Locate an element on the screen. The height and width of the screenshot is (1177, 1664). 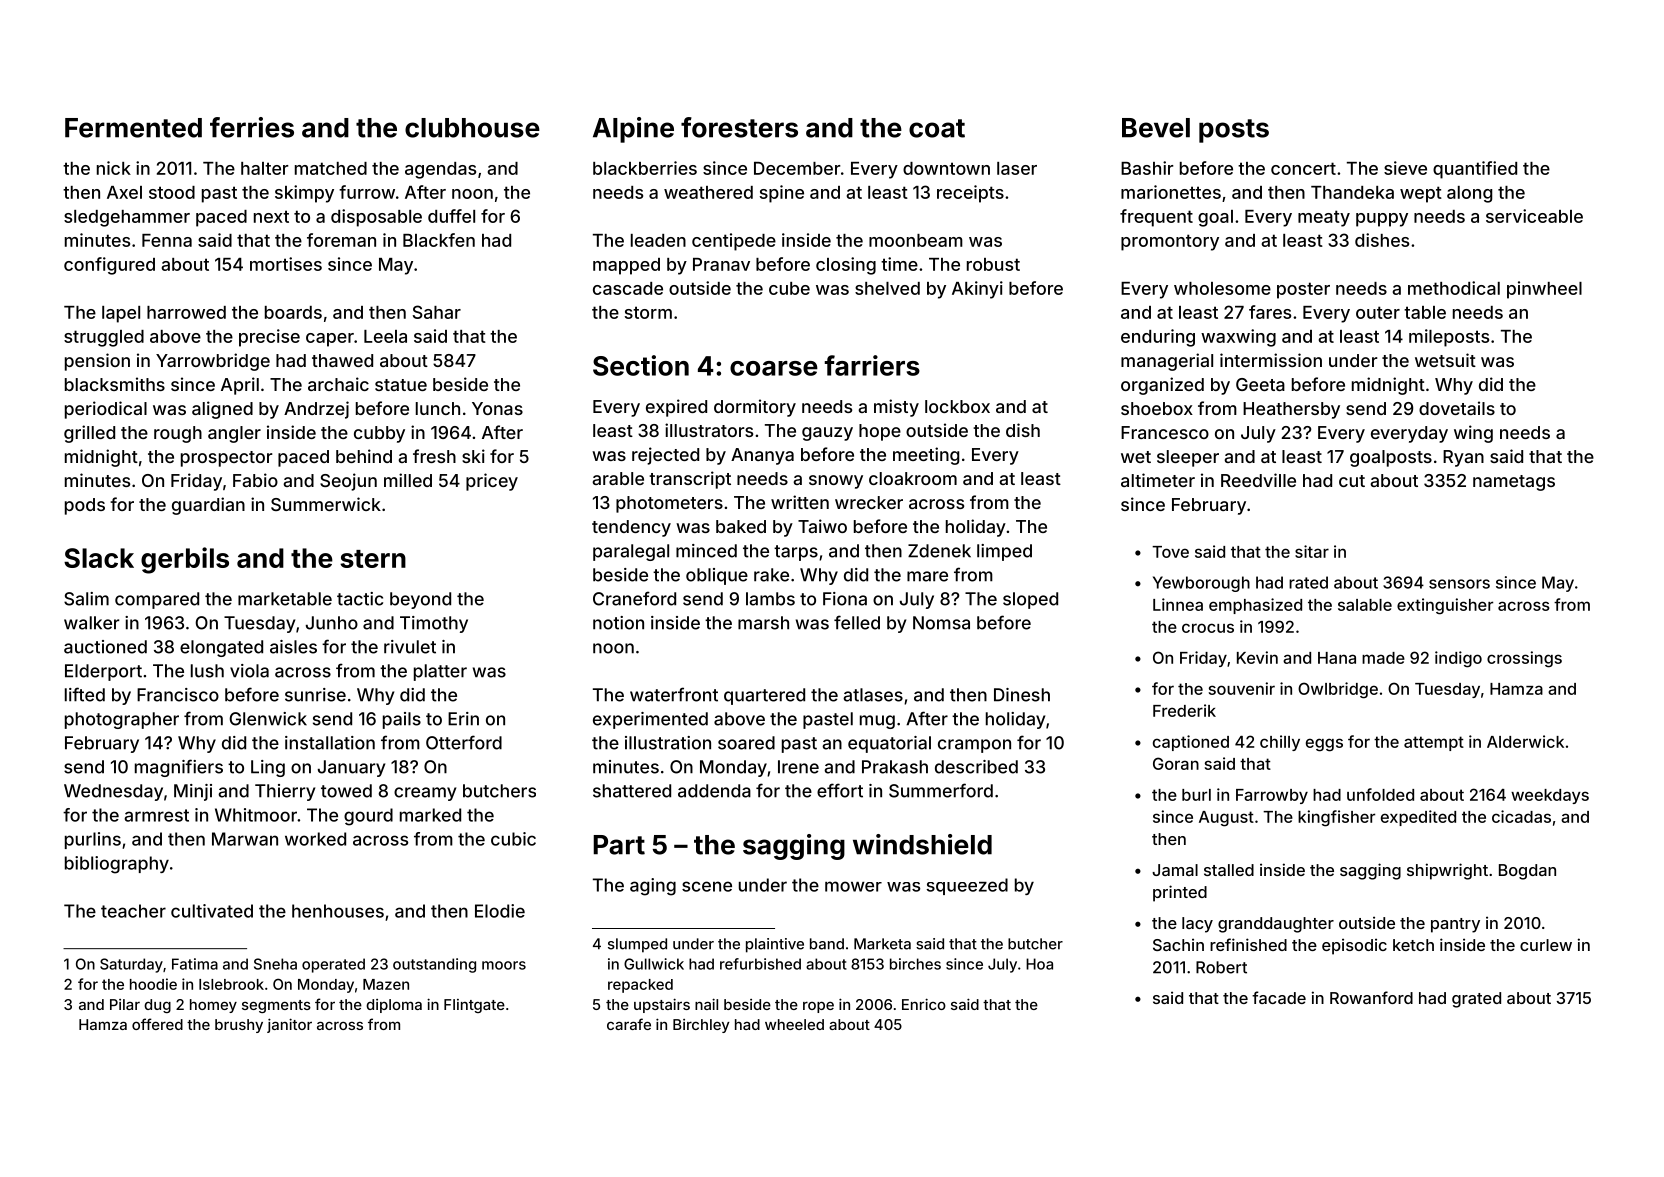
concert is located at coordinates (1303, 168).
